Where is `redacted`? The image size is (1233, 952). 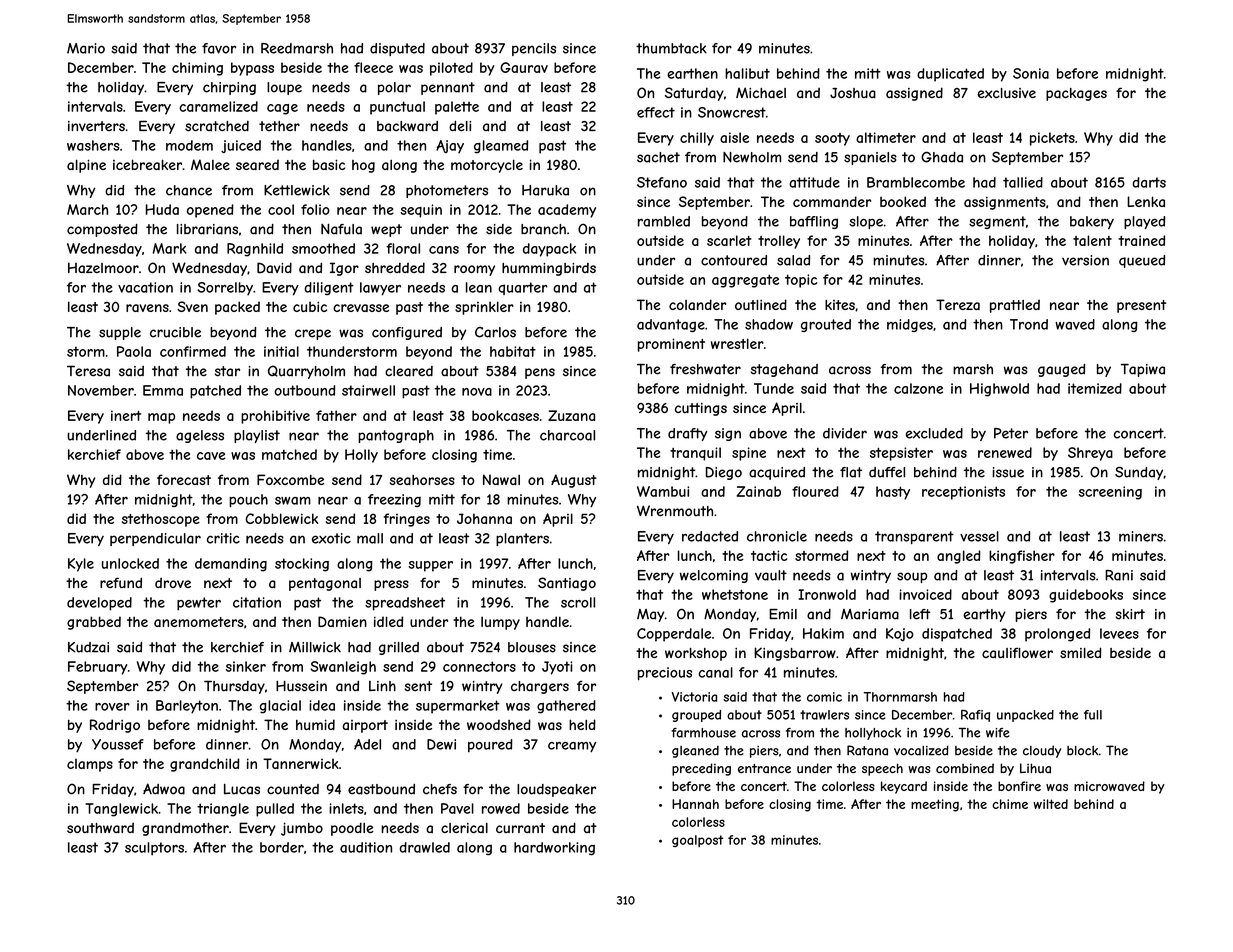 redacted is located at coordinates (710, 536).
